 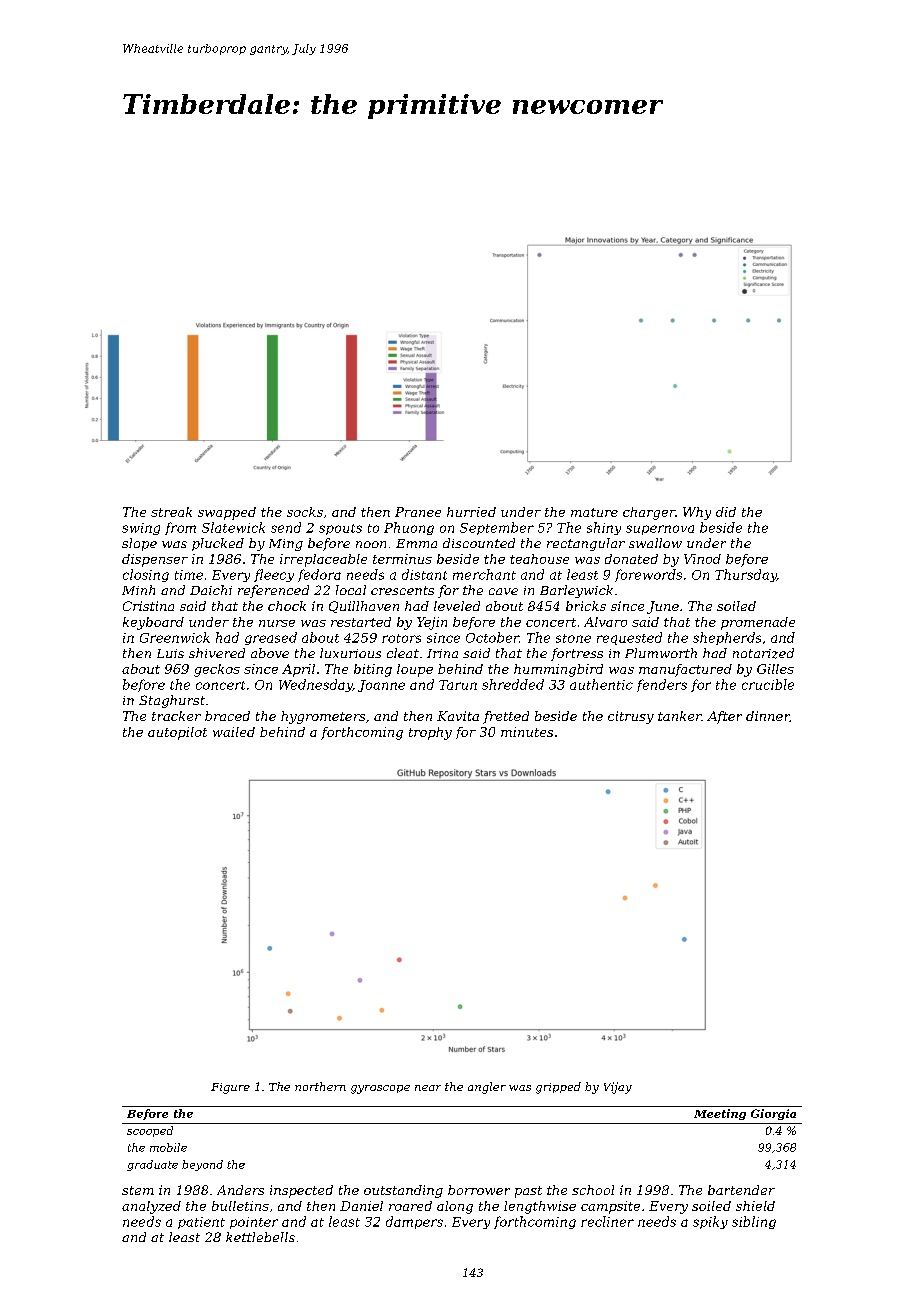 What do you see at coordinates (631, 717) in the page?
I see `citrusy` at bounding box center [631, 717].
